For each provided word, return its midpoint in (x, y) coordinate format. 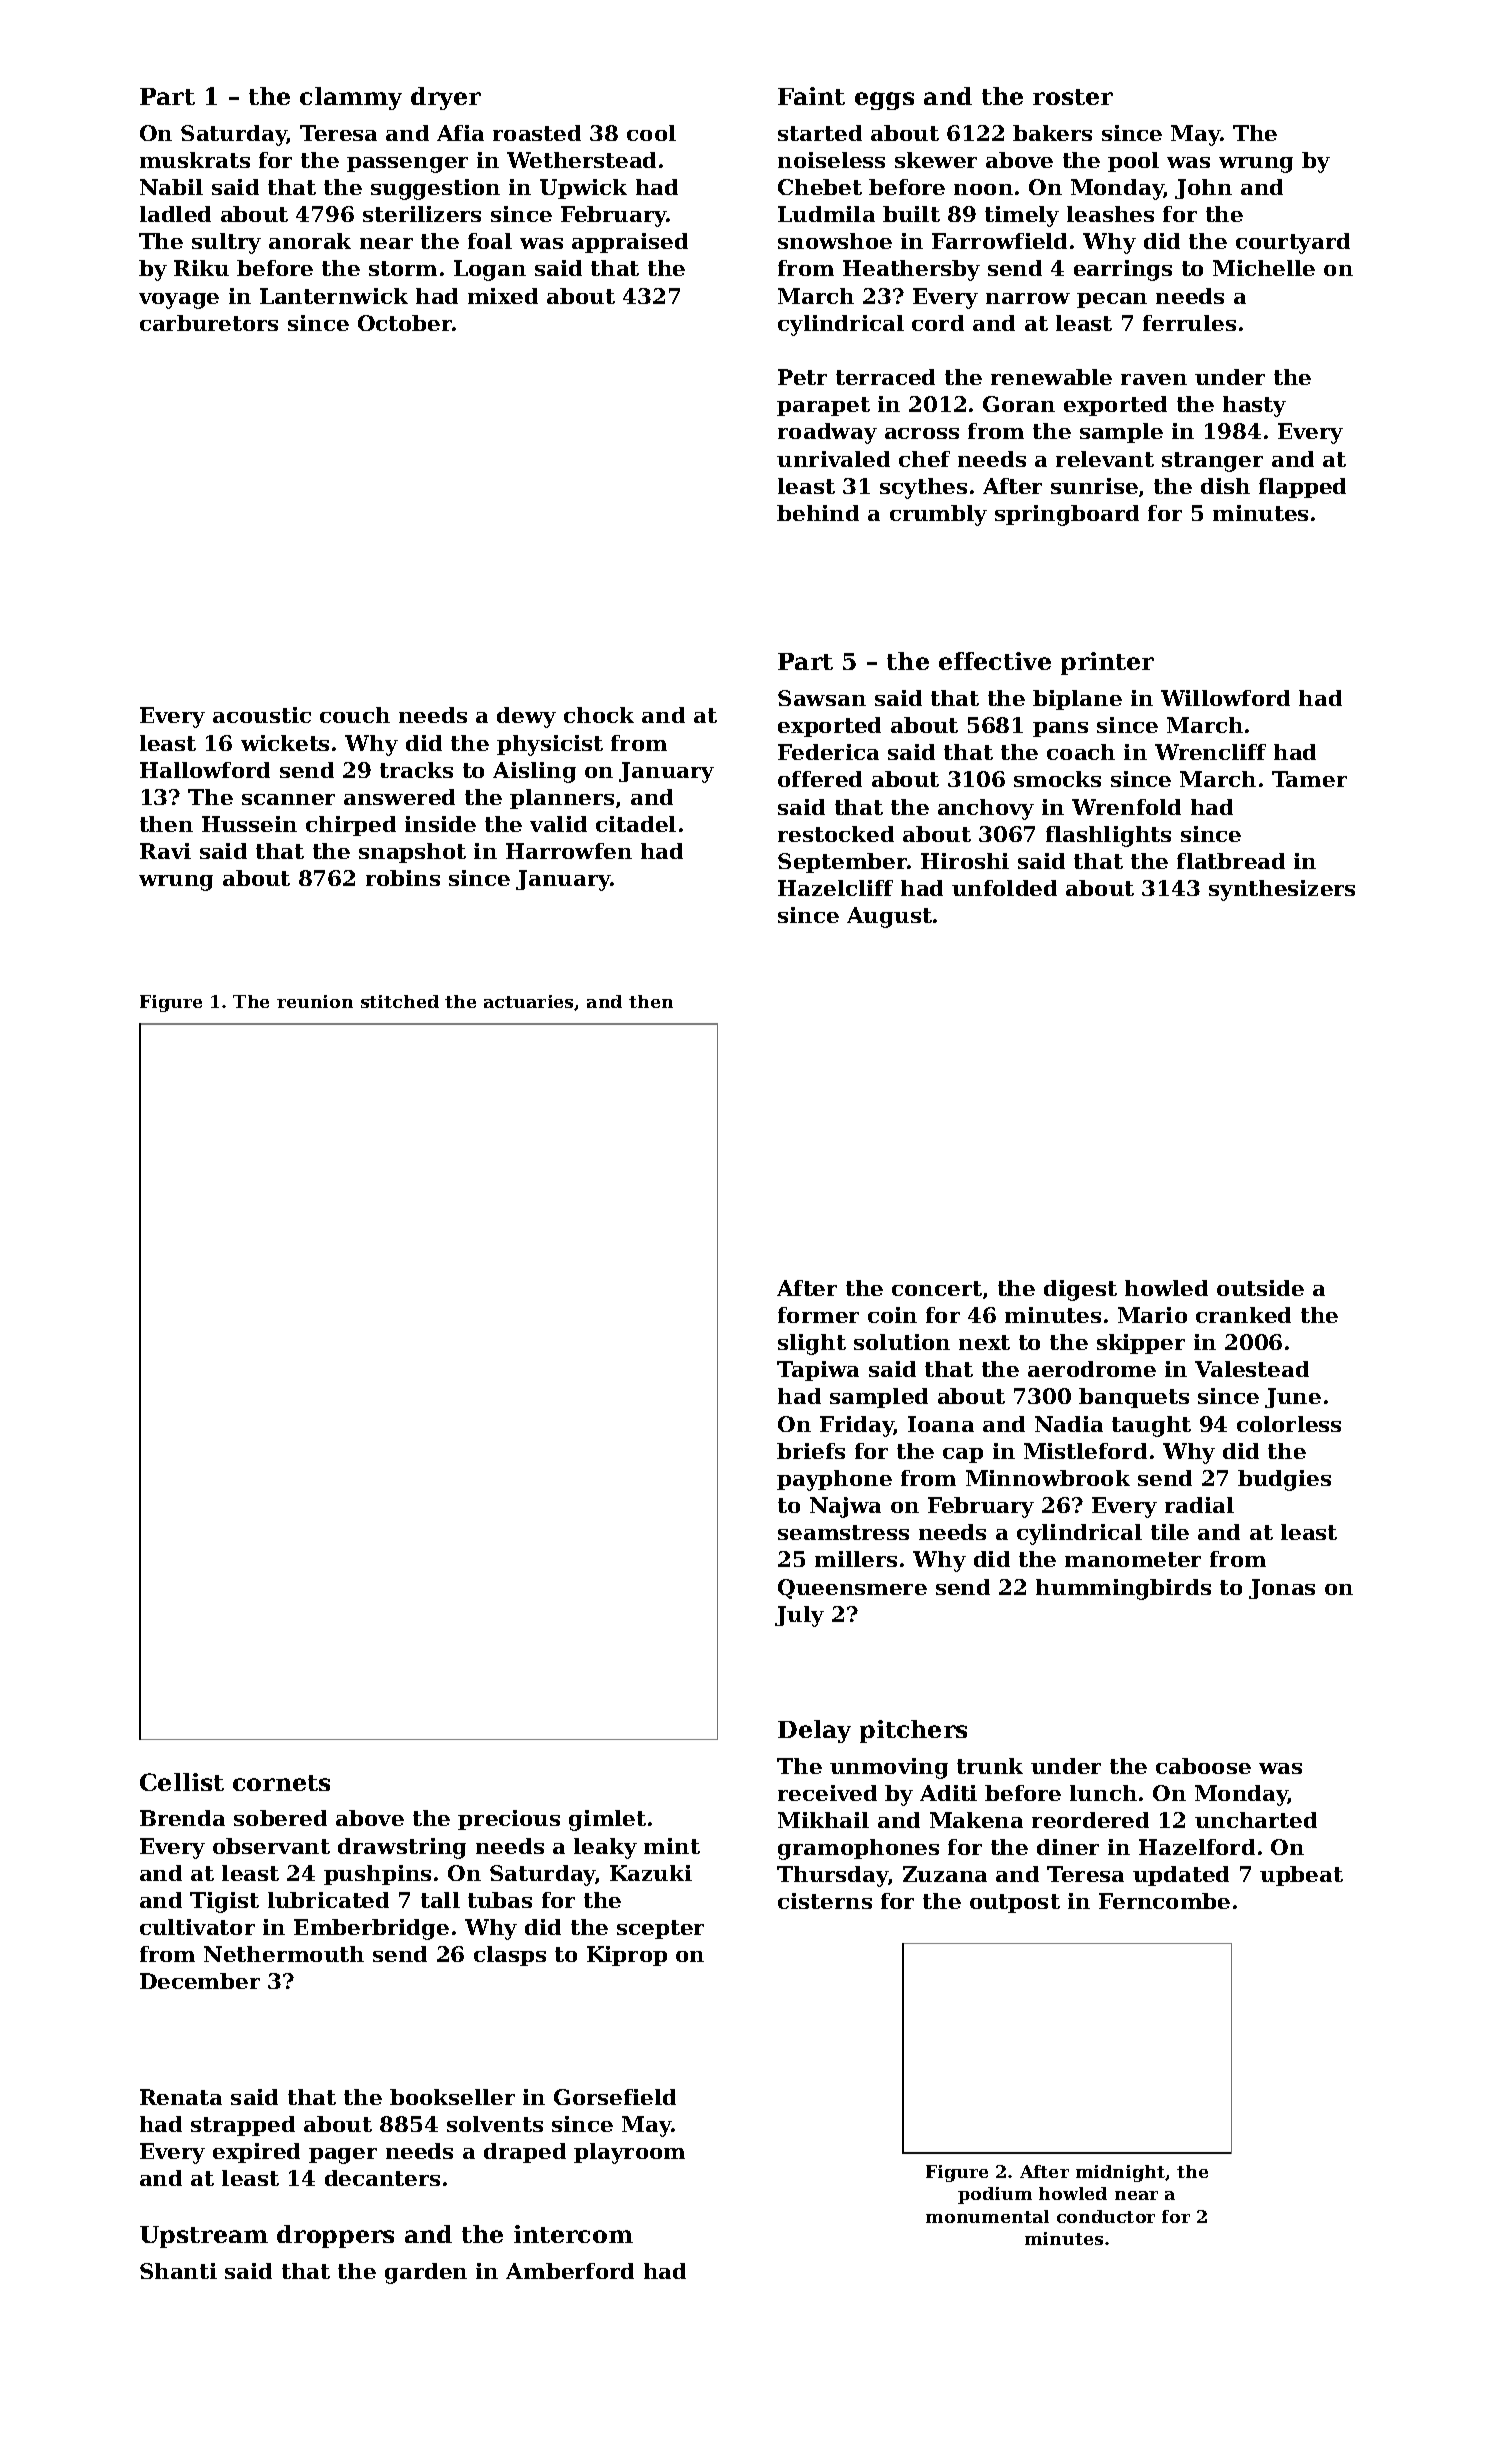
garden (426, 2273)
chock (599, 715)
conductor (1106, 2216)
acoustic (262, 715)
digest (1080, 1290)
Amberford (570, 2271)
